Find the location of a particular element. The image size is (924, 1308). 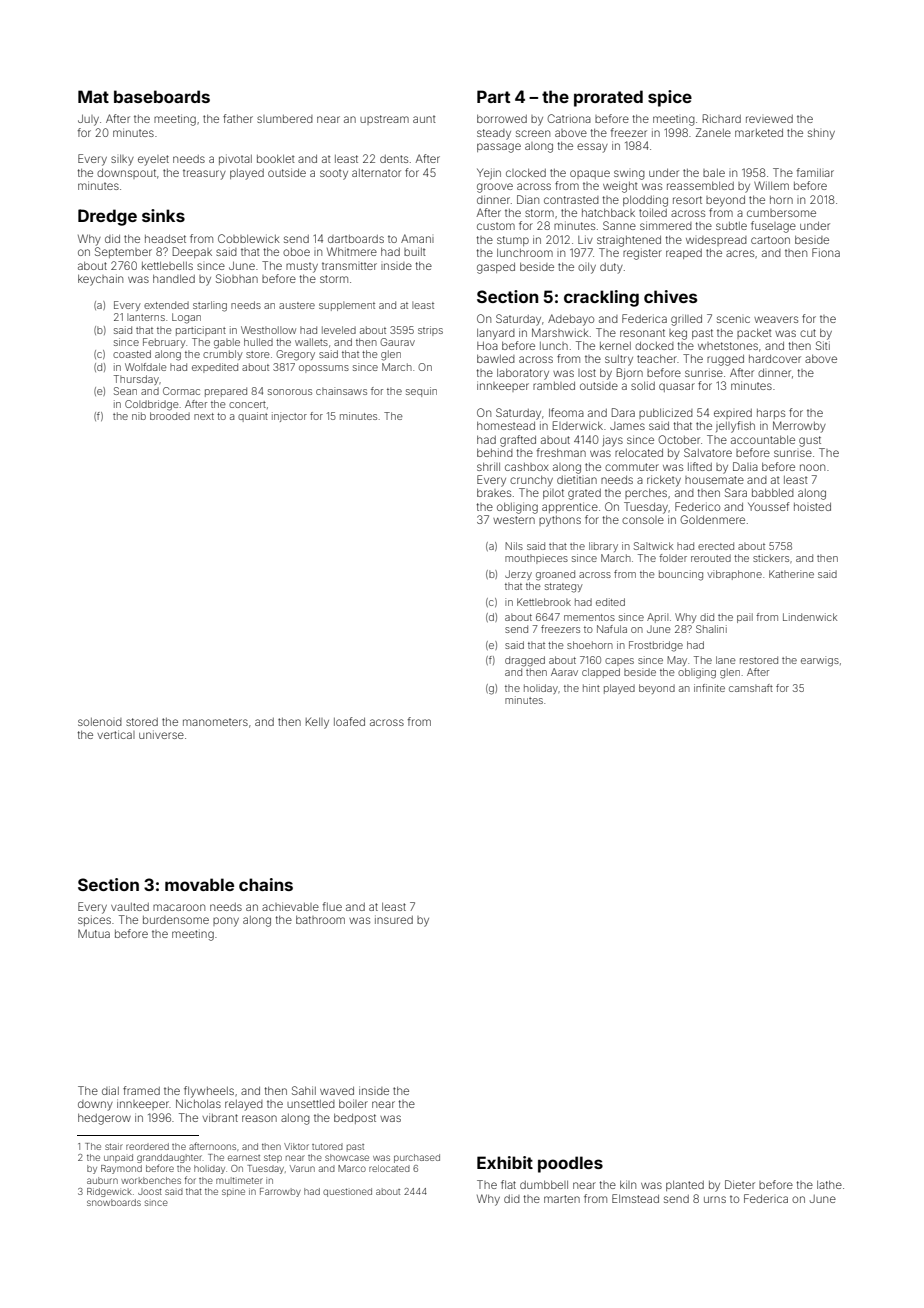

nib is located at coordinates (139, 416).
